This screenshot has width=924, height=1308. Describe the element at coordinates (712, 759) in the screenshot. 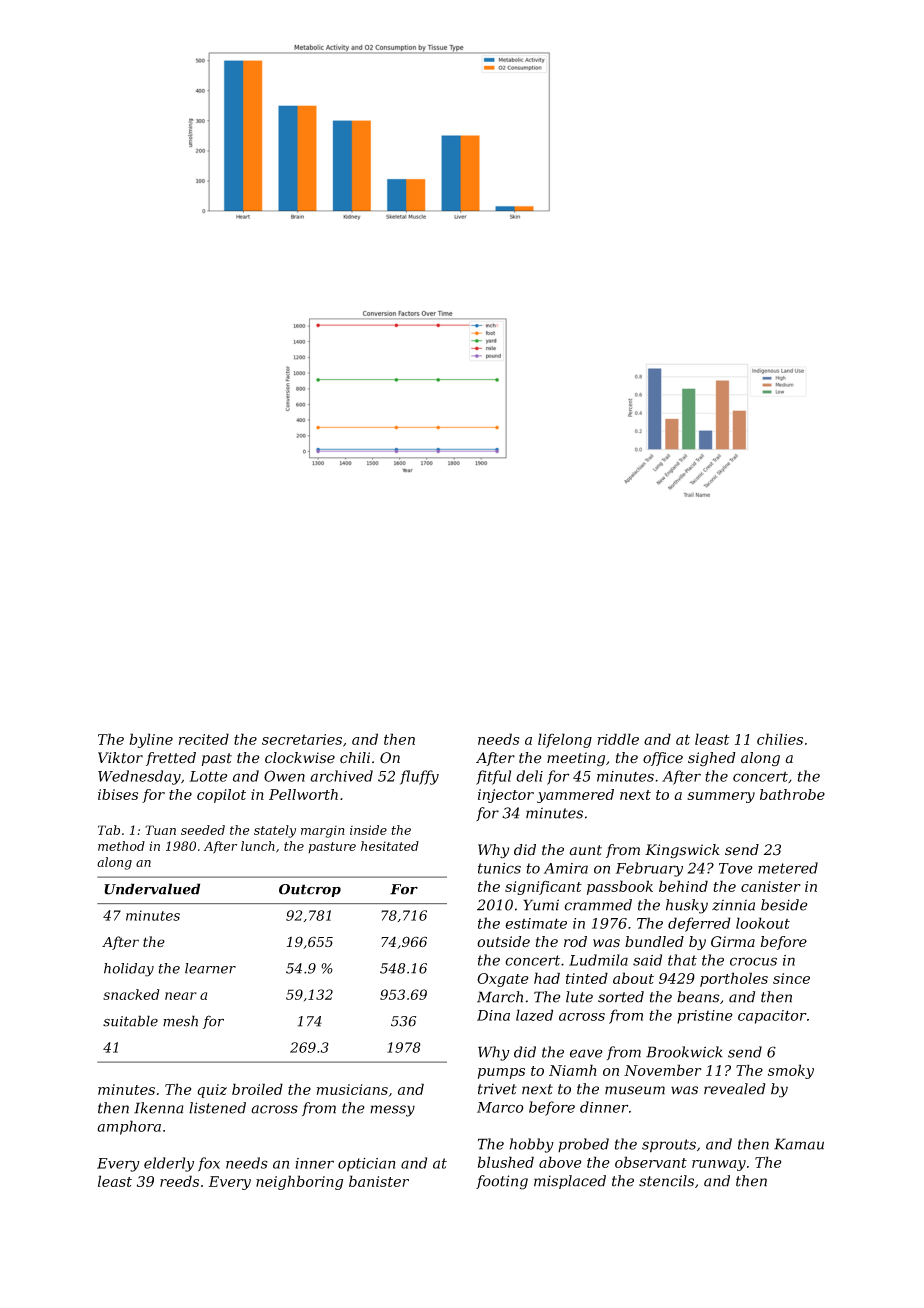

I see `sighed` at that location.
